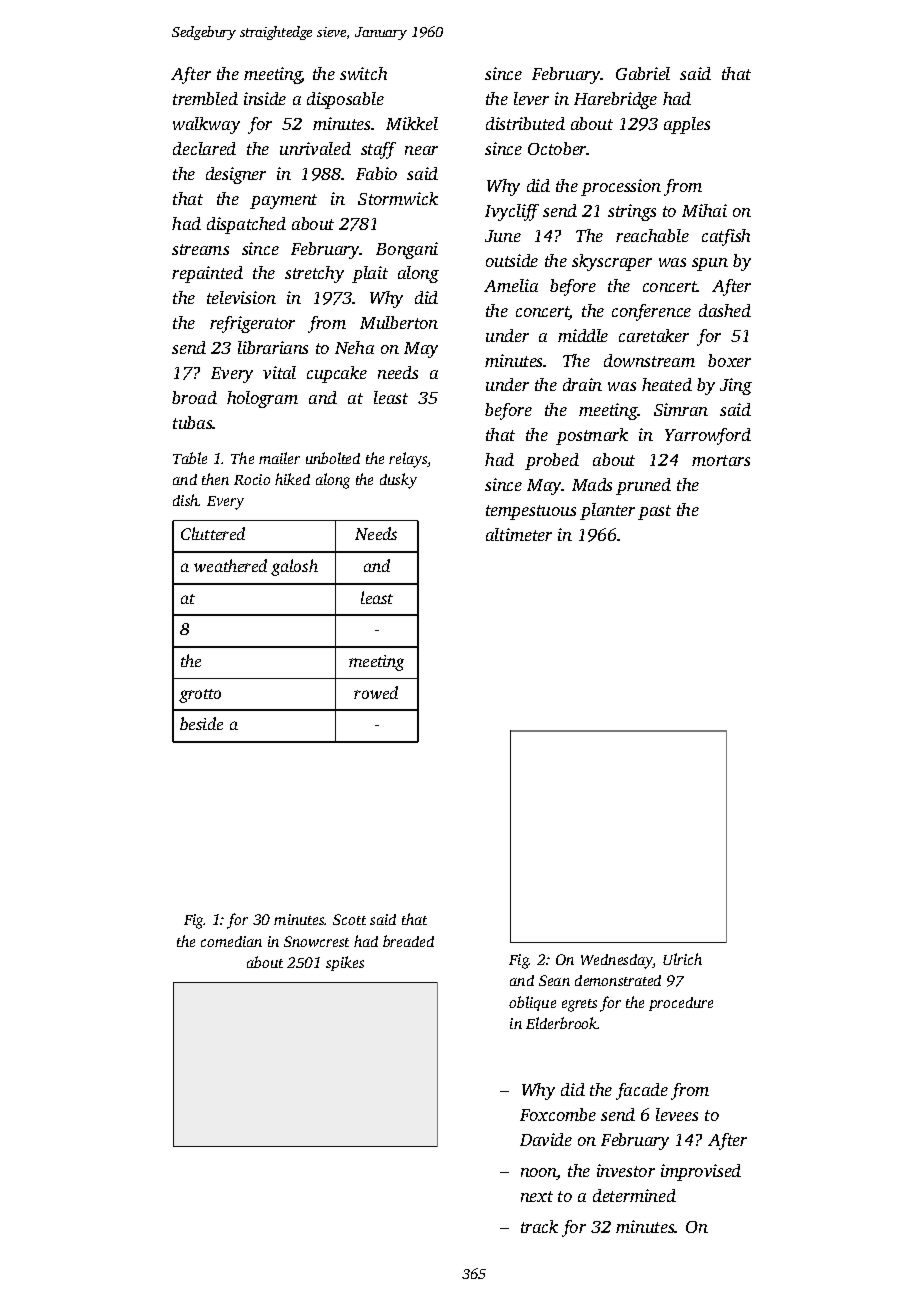 Image resolution: width=924 pixels, height=1311 pixels. Describe the element at coordinates (531, 512) in the screenshot. I see `tempestuous` at that location.
